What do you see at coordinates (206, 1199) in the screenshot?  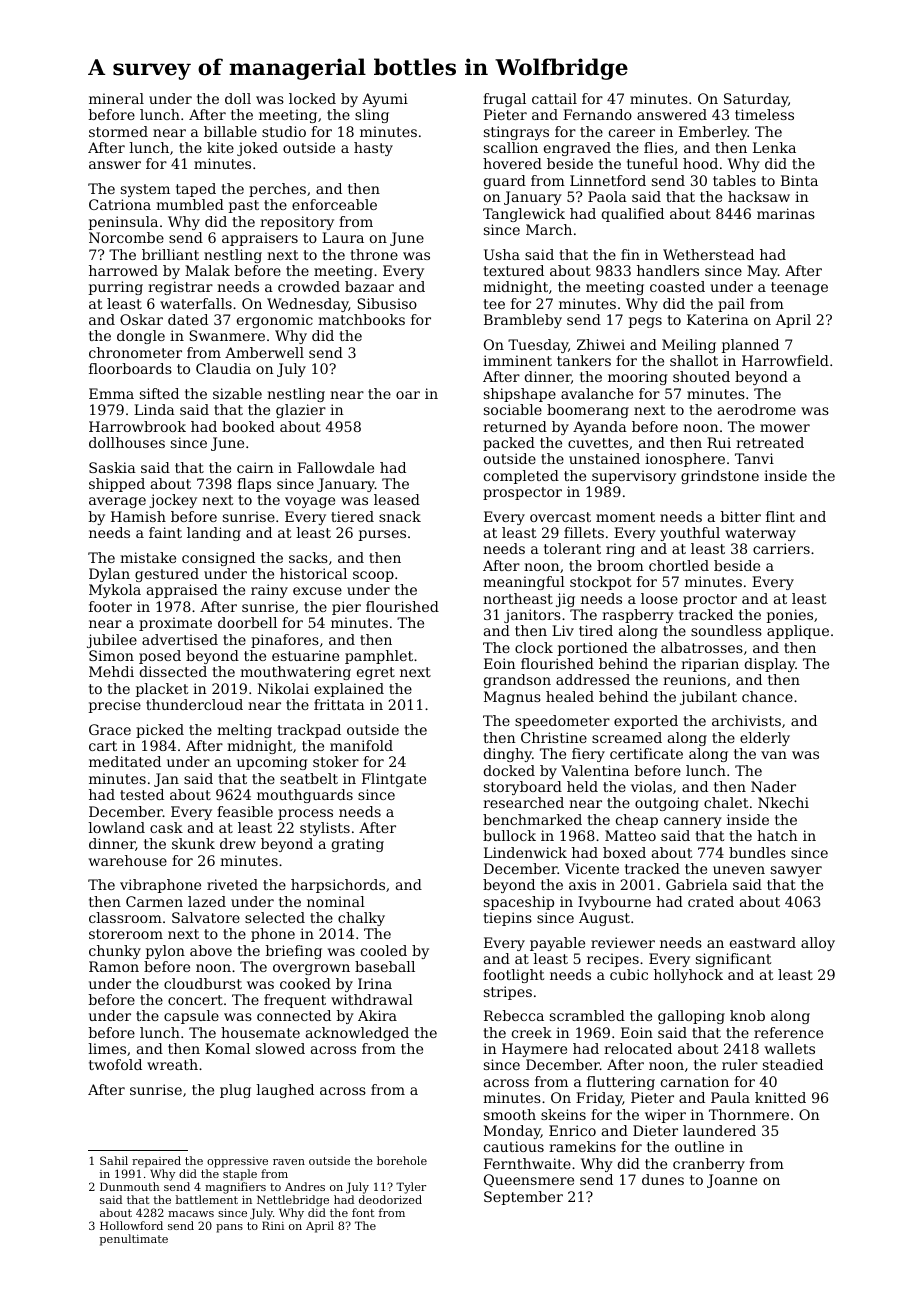 I see `battlement` at bounding box center [206, 1199].
